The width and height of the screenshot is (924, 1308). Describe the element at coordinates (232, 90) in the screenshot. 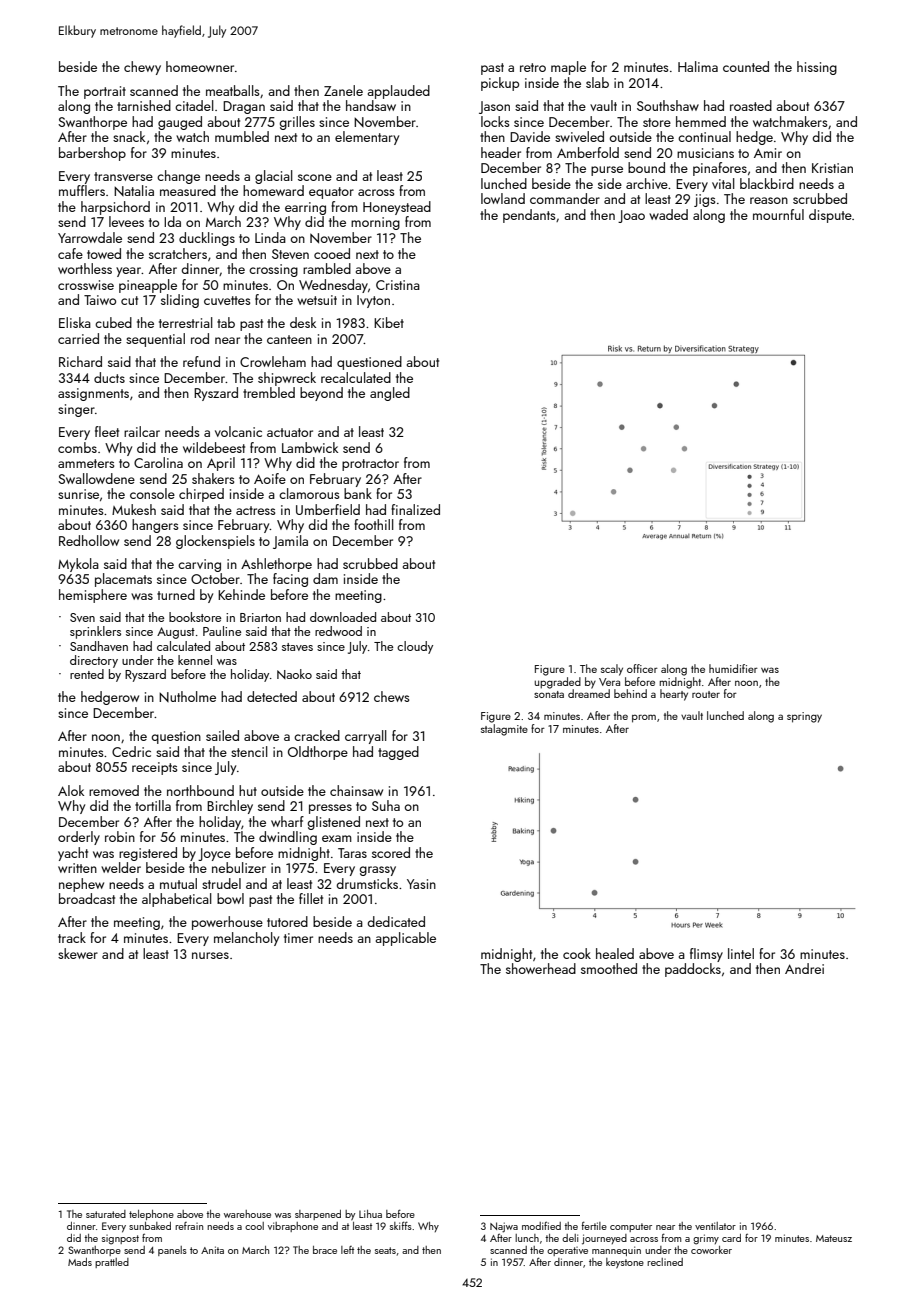

I see `meatballs` at that location.
